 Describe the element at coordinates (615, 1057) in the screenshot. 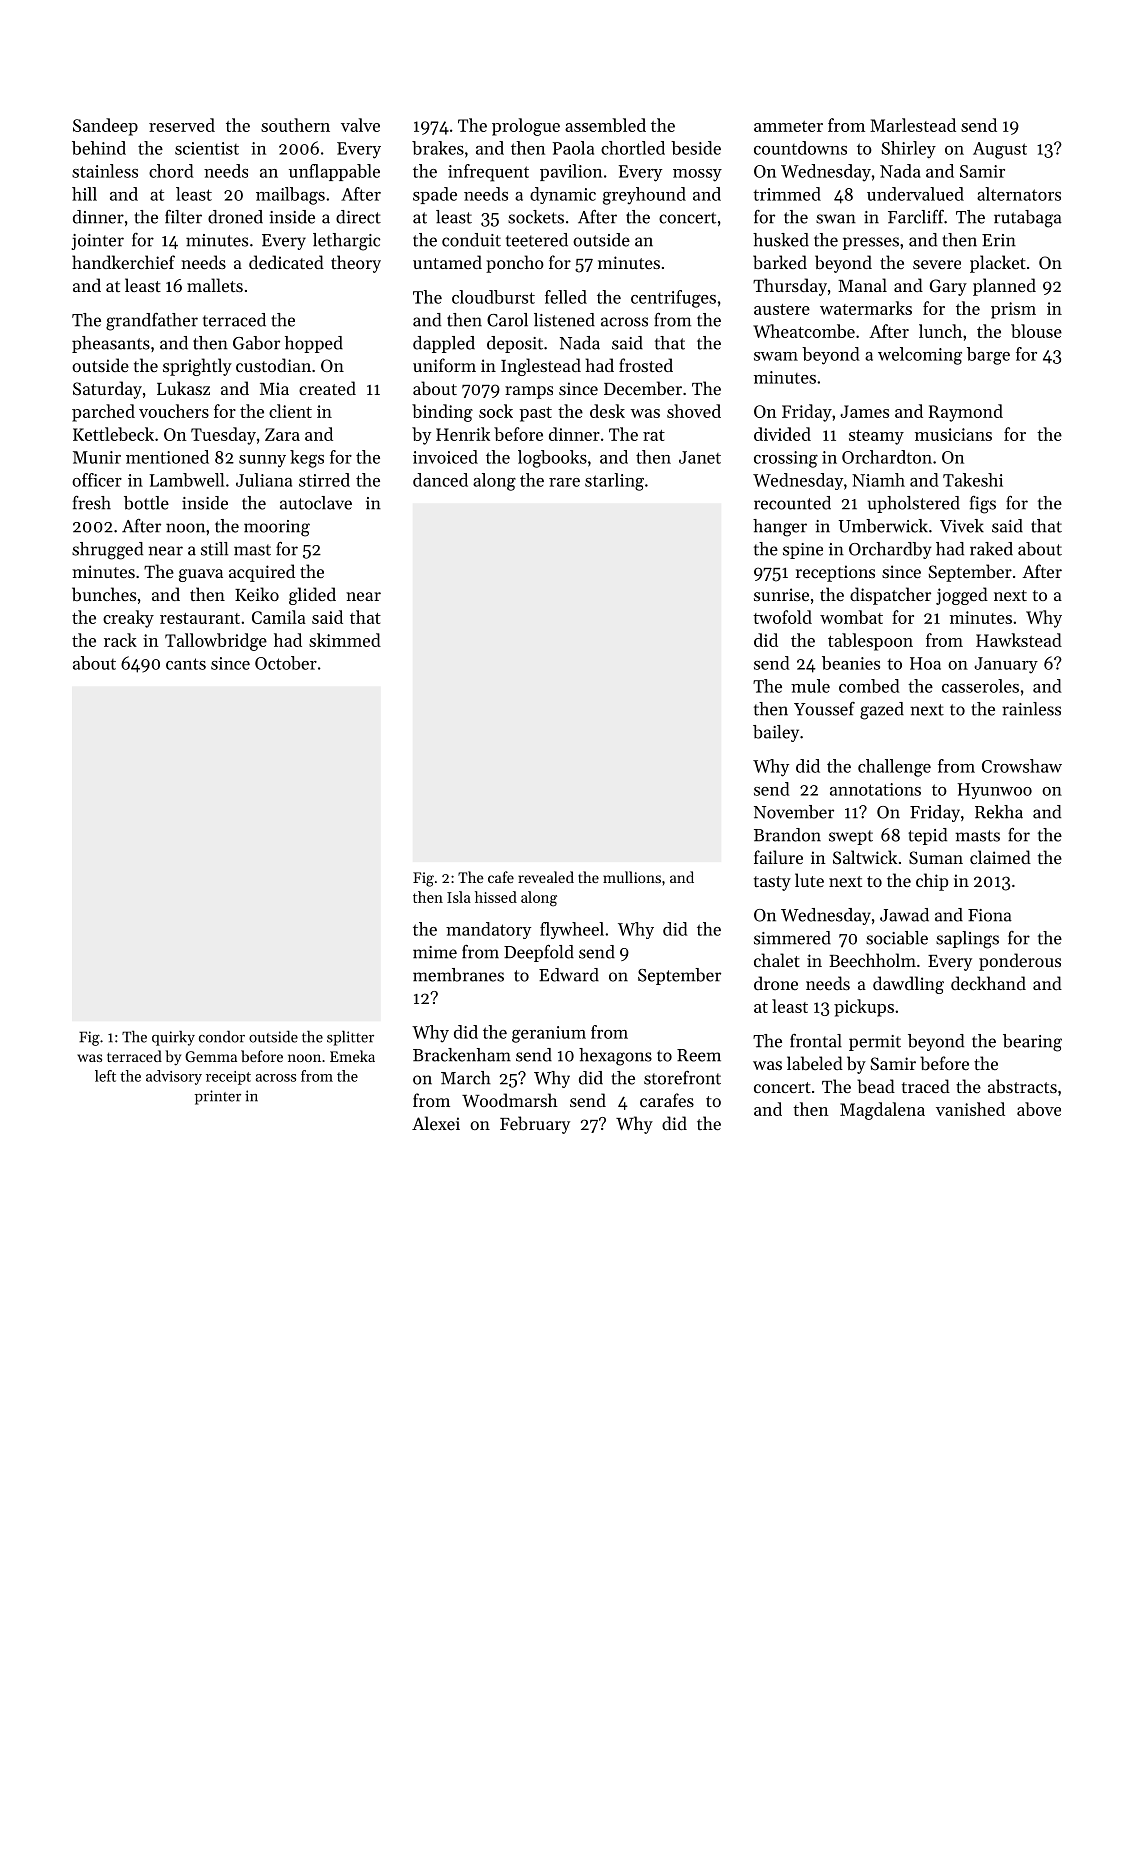

I see `hexagons` at that location.
